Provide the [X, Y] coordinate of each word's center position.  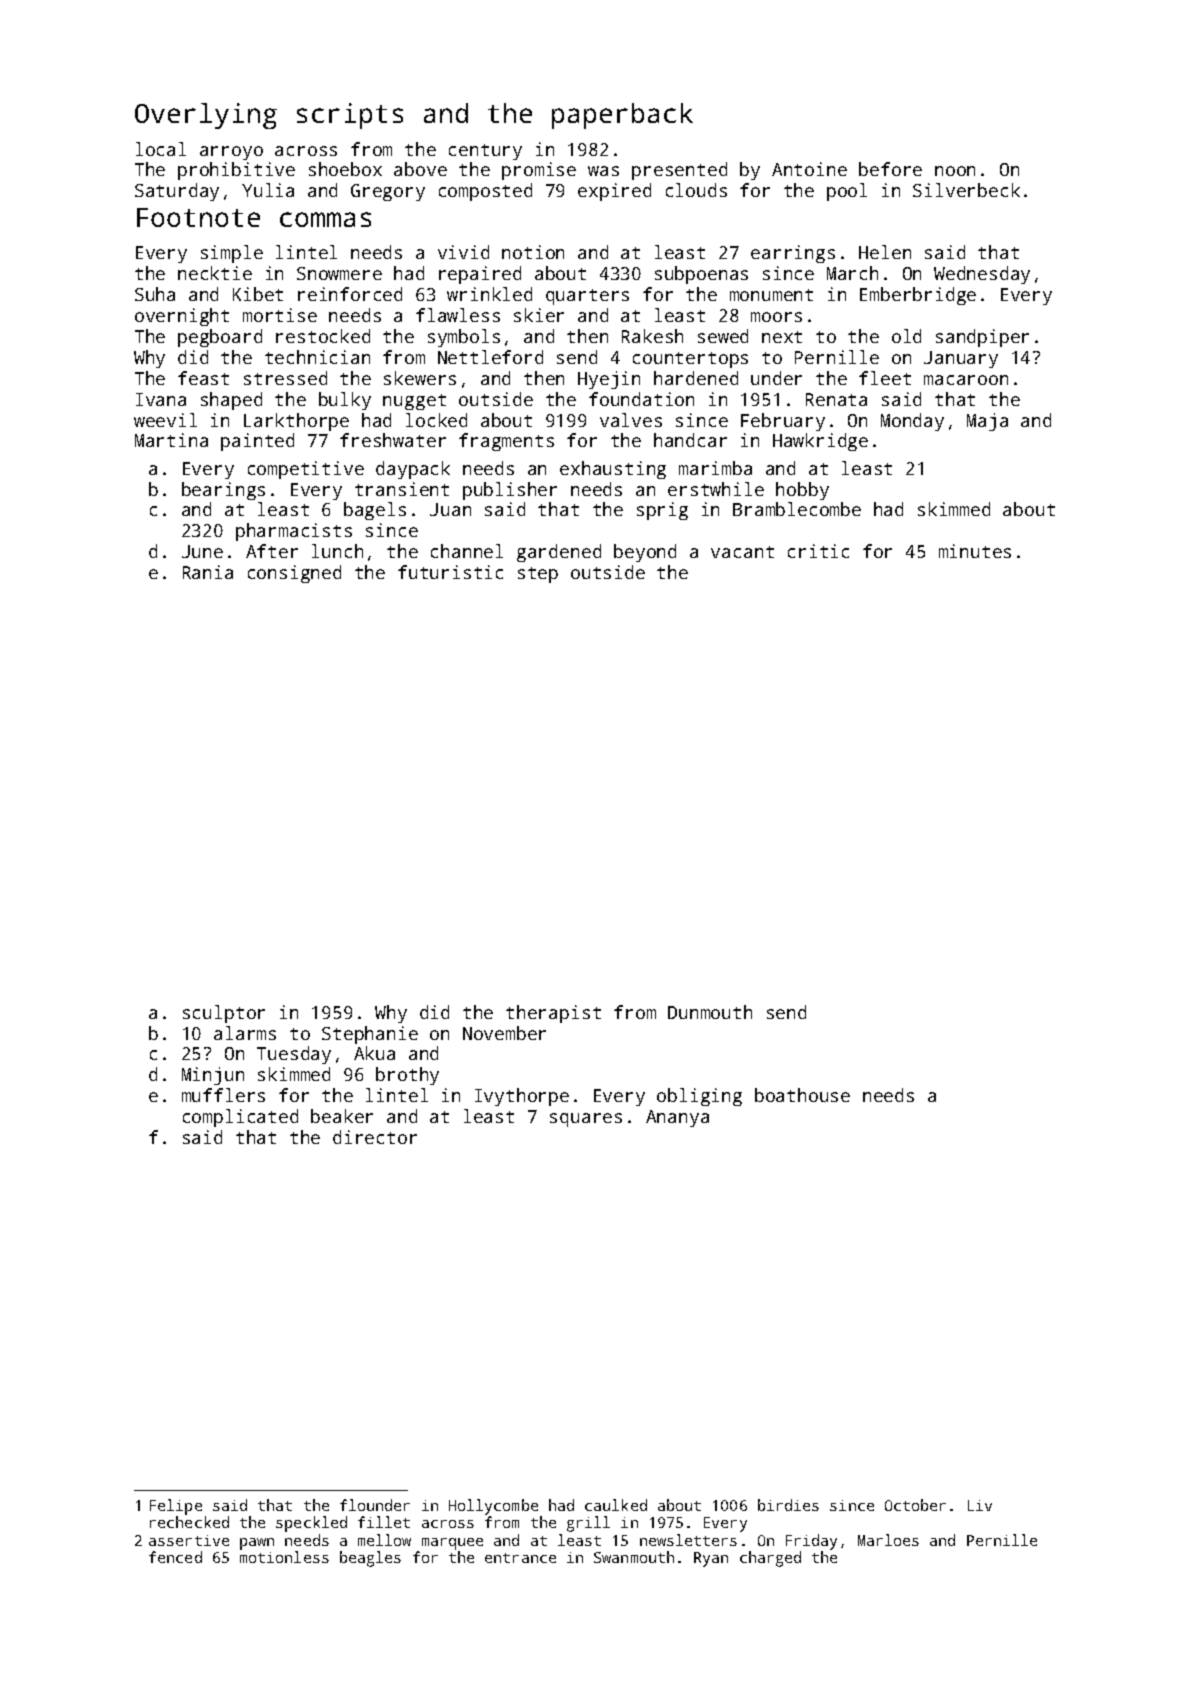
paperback [622, 116]
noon [955, 171]
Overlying [206, 116]
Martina [171, 440]
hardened [696, 378]
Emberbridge [918, 296]
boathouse [802, 1095]
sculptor [224, 1014]
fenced [175, 1557]
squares [586, 1120]
